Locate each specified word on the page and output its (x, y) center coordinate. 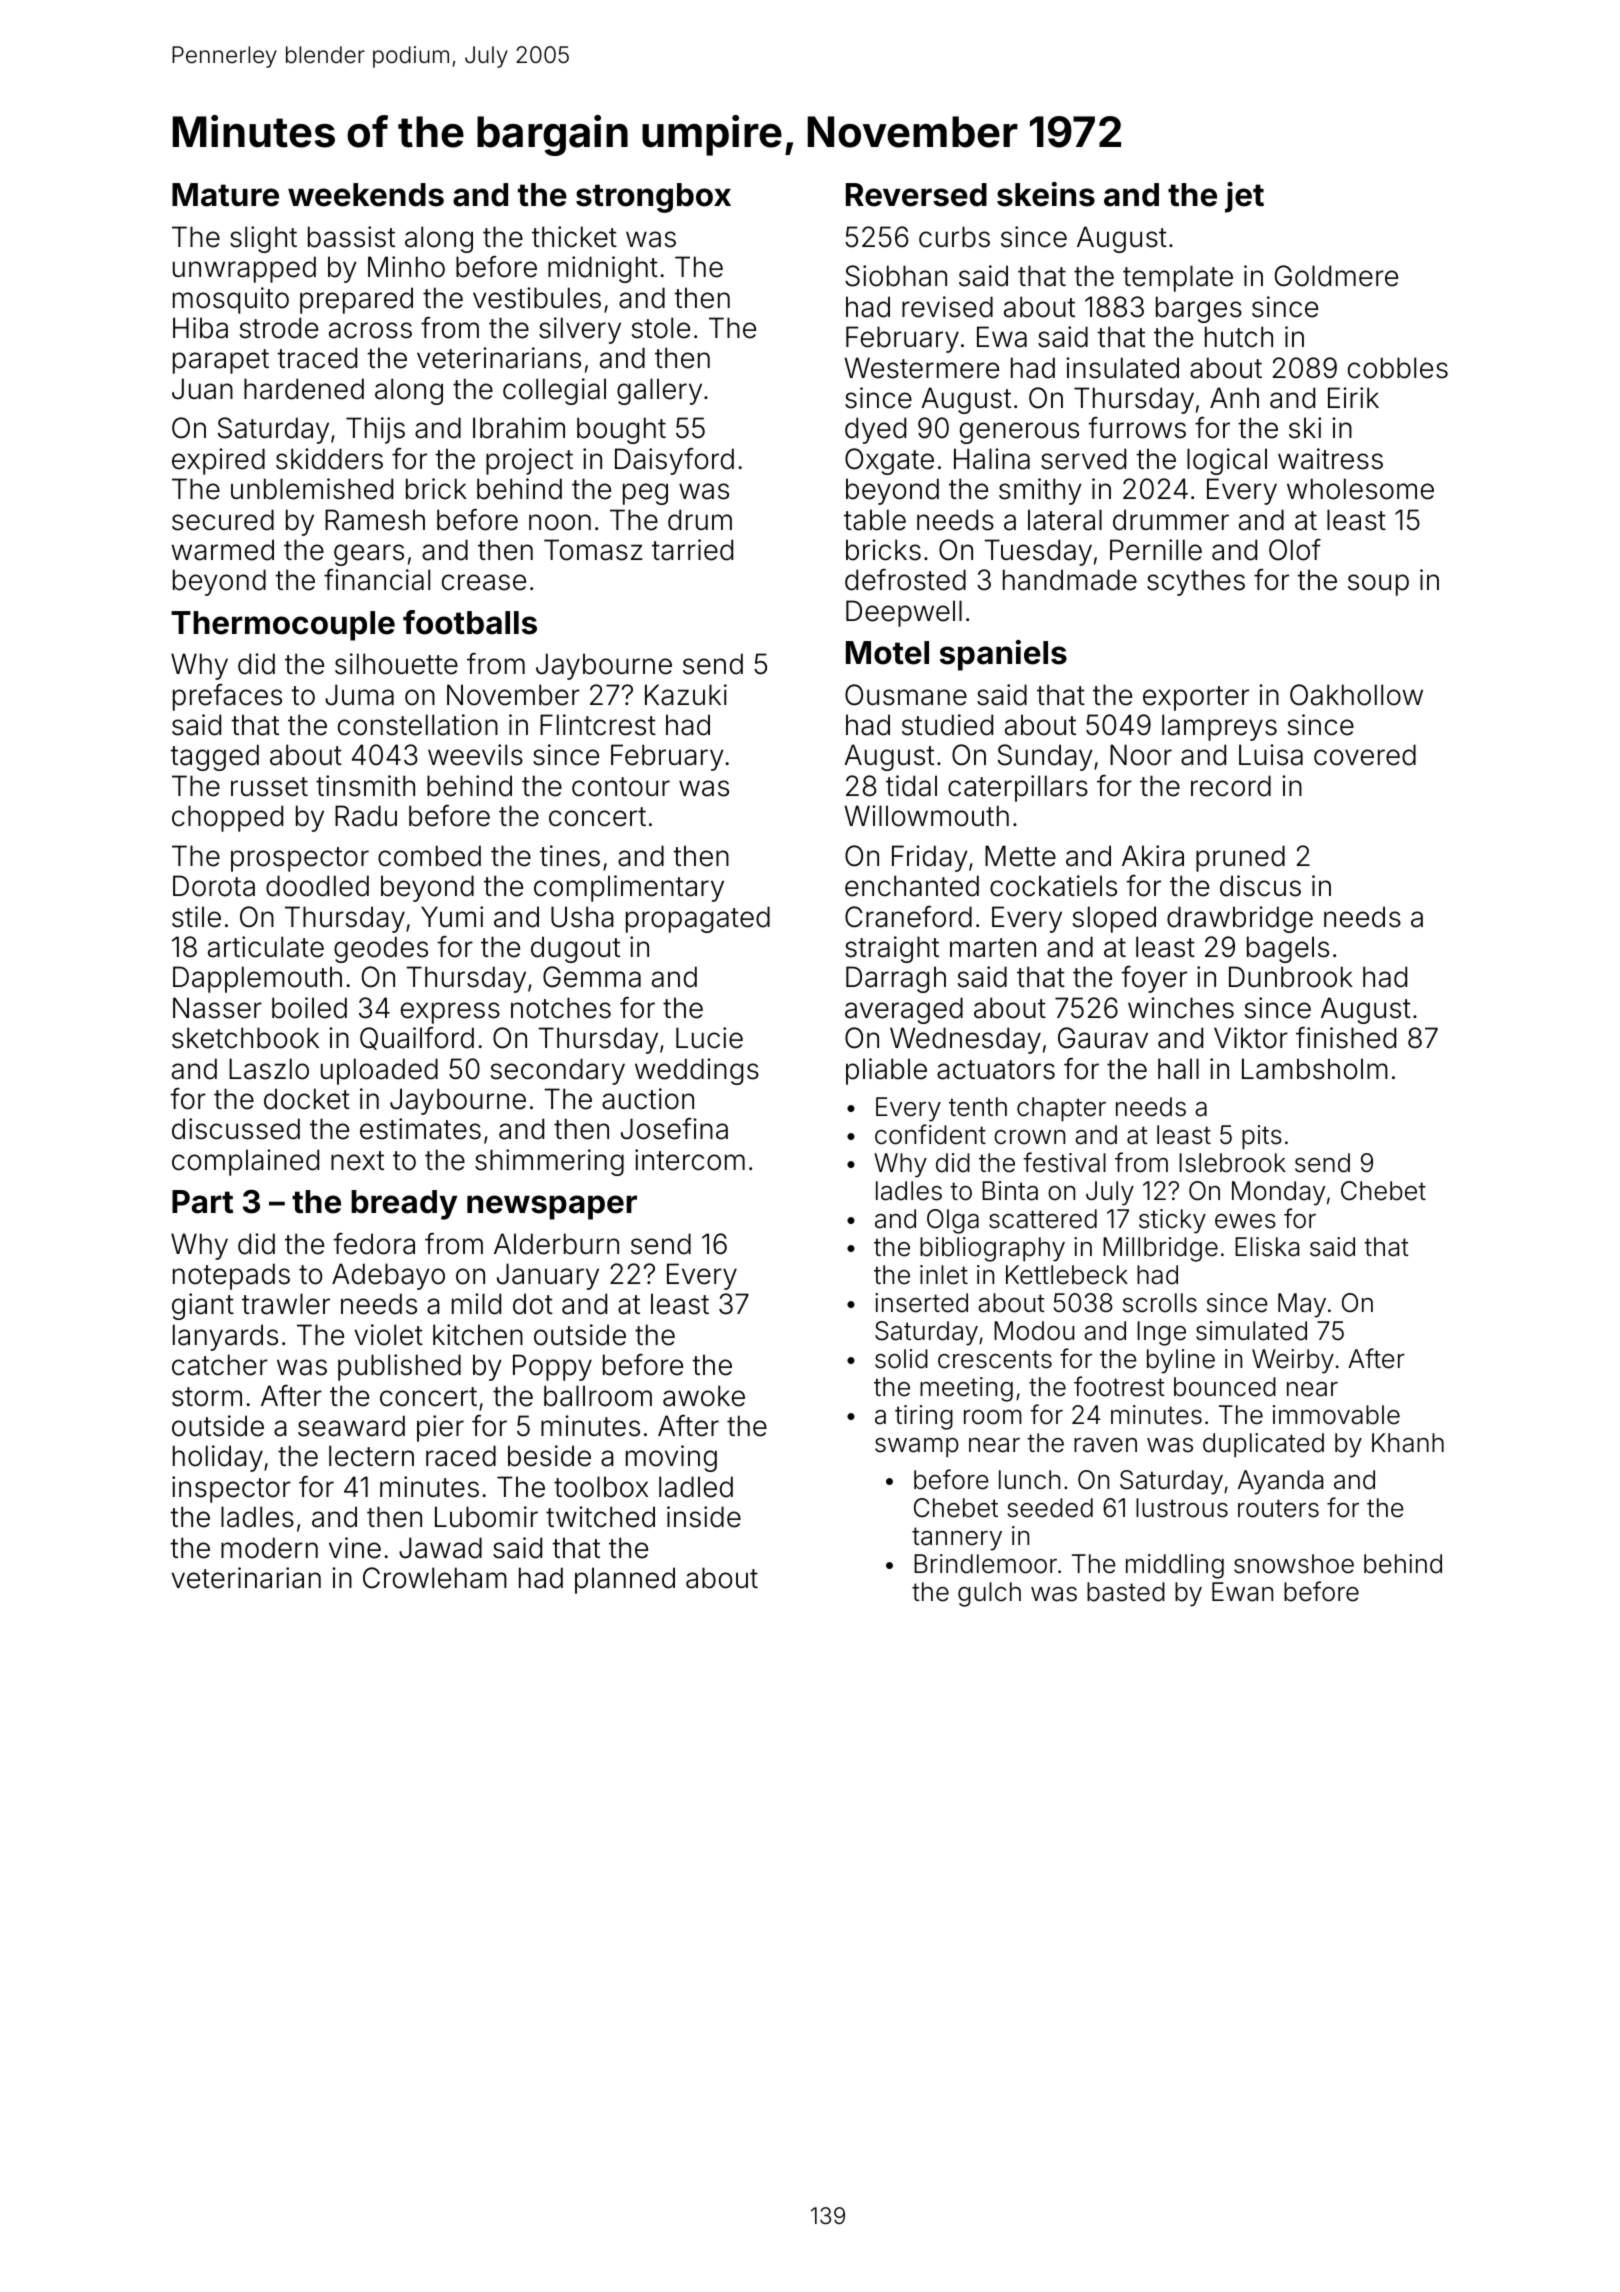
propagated (698, 919)
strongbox (653, 198)
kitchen (478, 1335)
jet (1244, 197)
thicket (574, 237)
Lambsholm (1315, 1069)
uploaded (379, 1071)
